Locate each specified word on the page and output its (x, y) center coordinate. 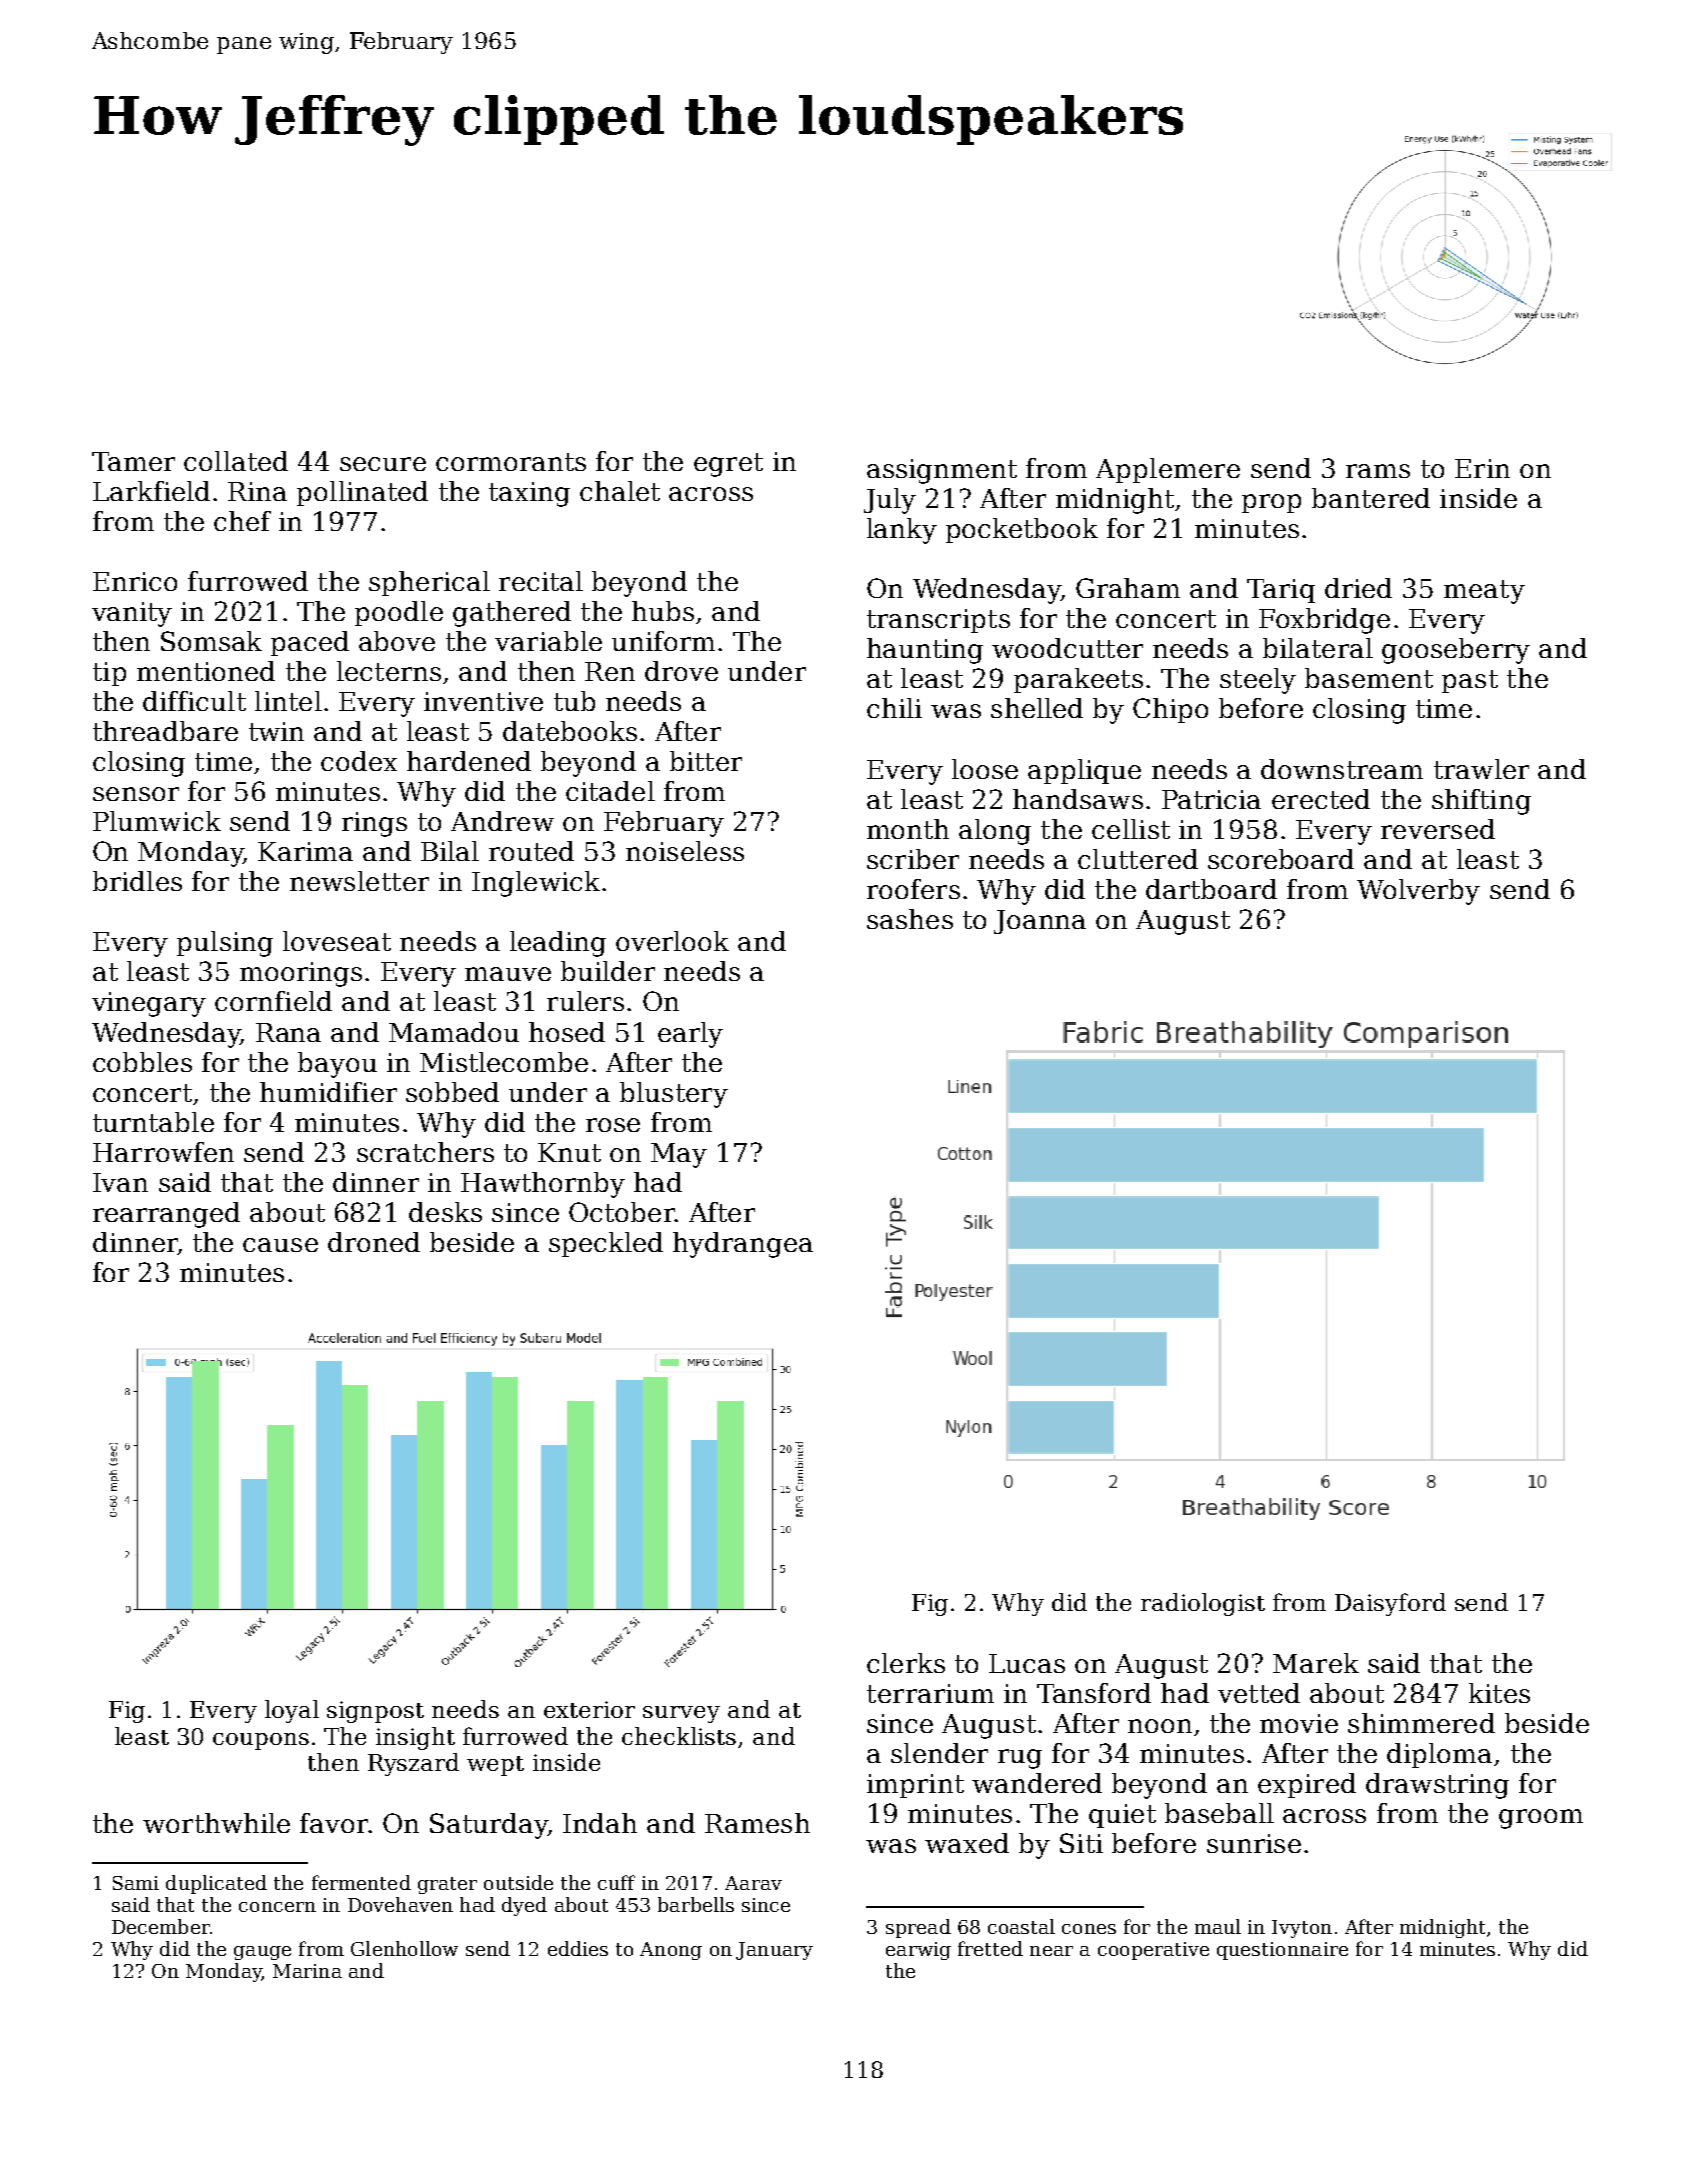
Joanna (1040, 922)
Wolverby (1418, 892)
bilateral (1318, 648)
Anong (671, 1951)
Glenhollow (404, 1948)
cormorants (511, 462)
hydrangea (743, 1245)
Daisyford (1390, 1604)
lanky (902, 531)
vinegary (149, 1004)
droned (374, 1242)
